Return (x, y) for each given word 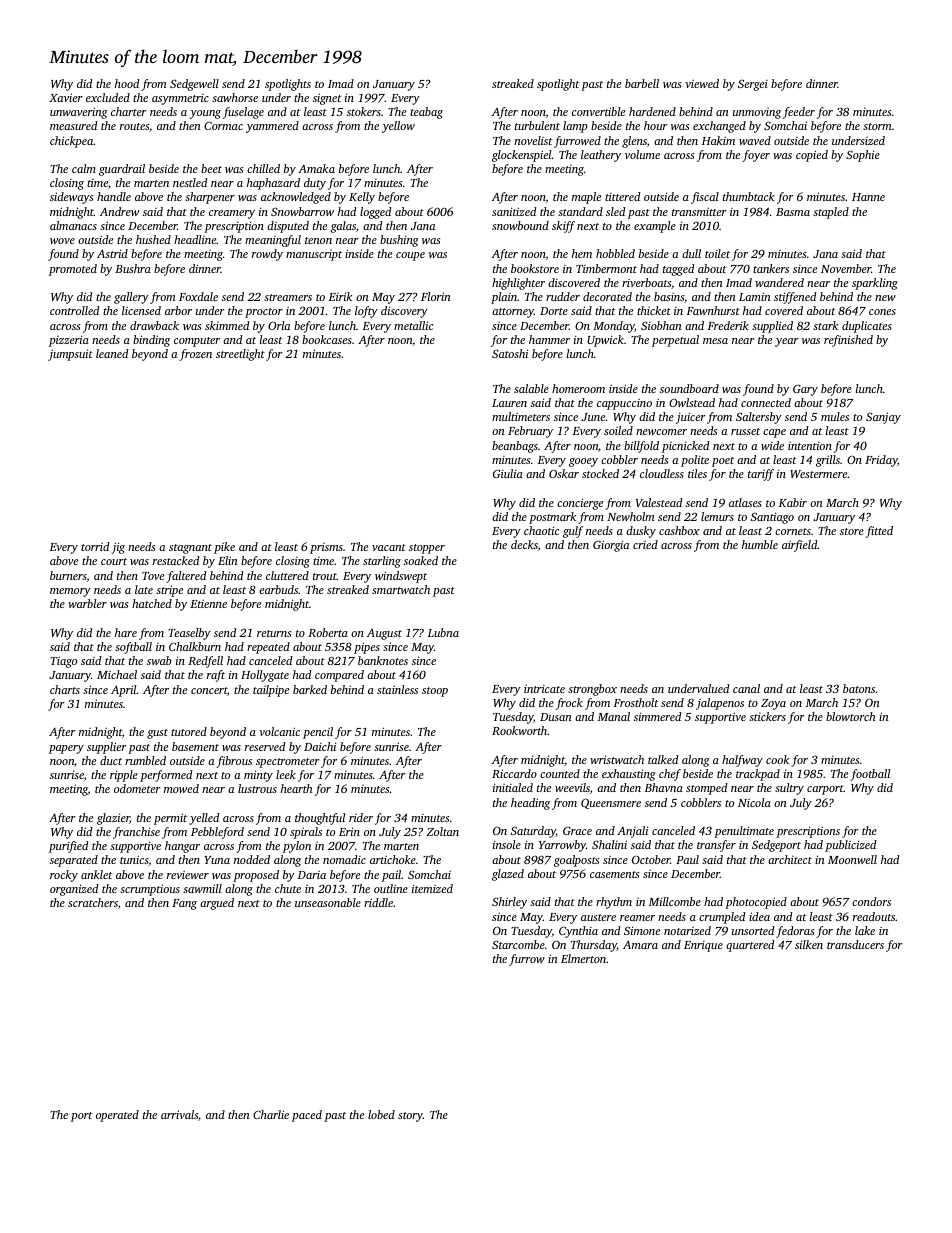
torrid (95, 546)
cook (777, 759)
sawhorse (235, 97)
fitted (879, 532)
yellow (398, 127)
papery (66, 749)
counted (560, 773)
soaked (421, 560)
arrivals (179, 1114)
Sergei (753, 85)
